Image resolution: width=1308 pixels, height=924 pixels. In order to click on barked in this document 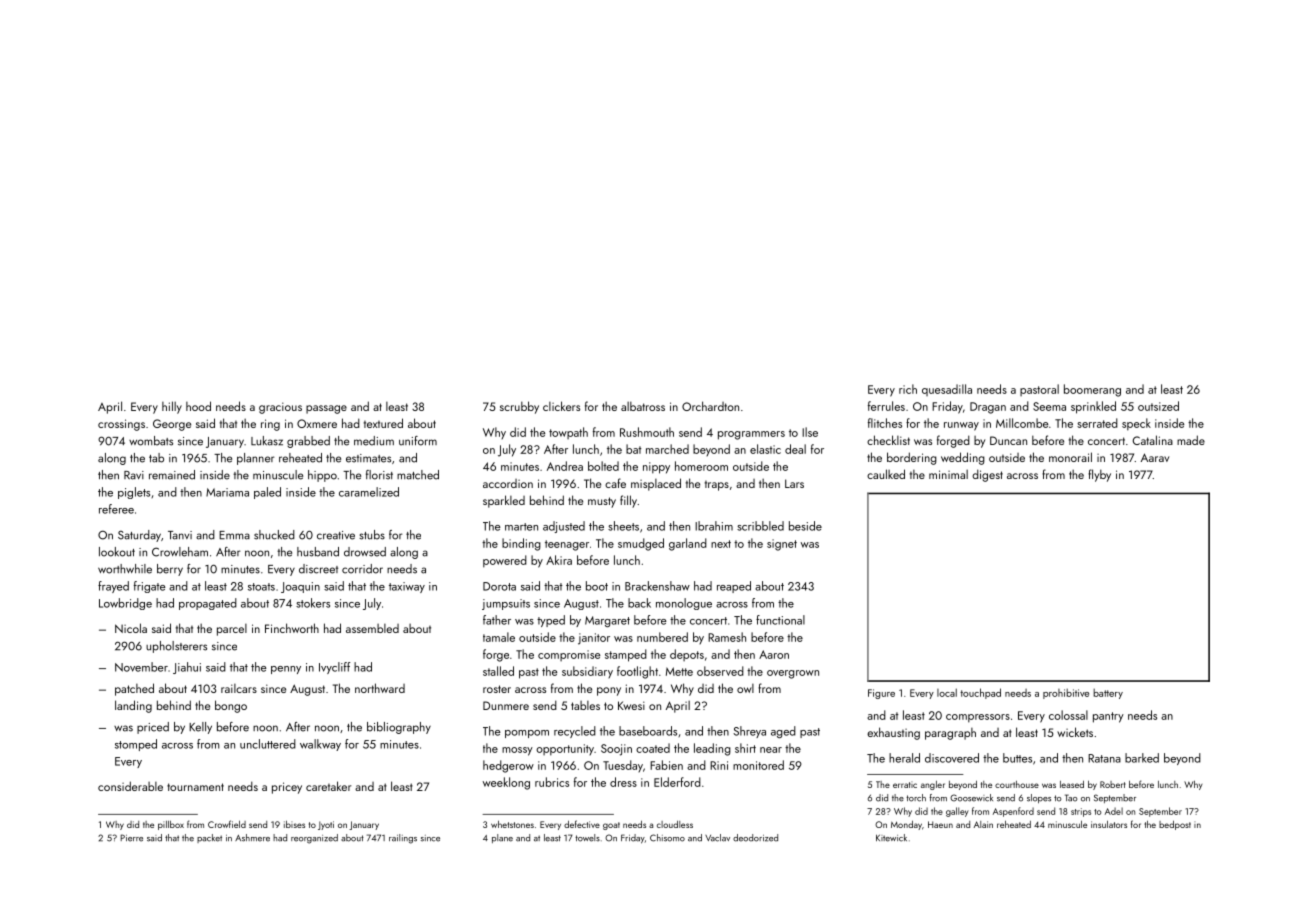, I will do `click(1142, 758)`.
